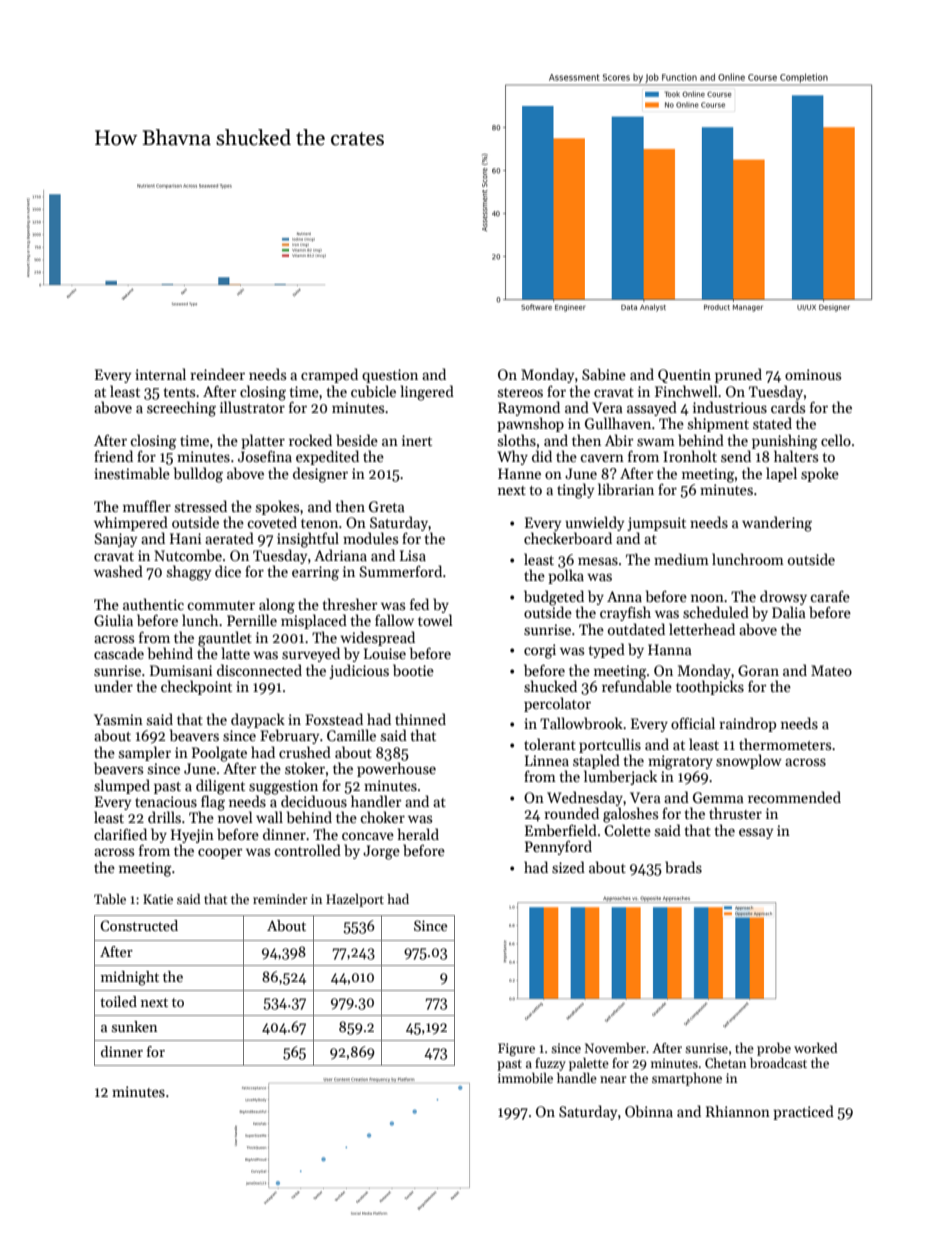 The height and width of the screenshot is (1233, 952). Describe the element at coordinates (401, 571) in the screenshot. I see `Summerford` at that location.
